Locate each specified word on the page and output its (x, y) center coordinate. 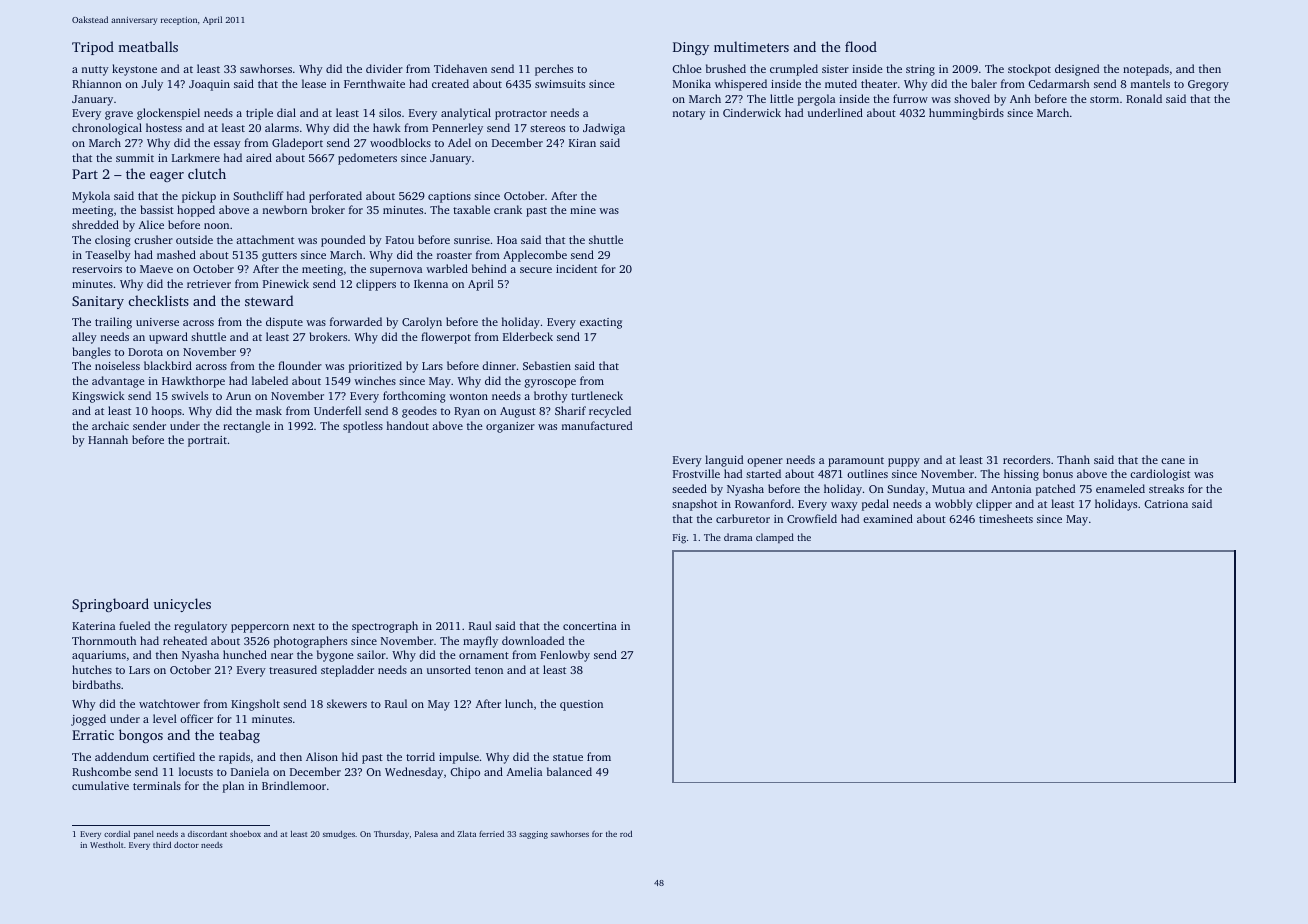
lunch (519, 703)
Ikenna (431, 283)
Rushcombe (101, 771)
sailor (371, 654)
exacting (601, 323)
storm (1104, 99)
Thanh (1073, 459)
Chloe (687, 68)
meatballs (148, 46)
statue (568, 757)
